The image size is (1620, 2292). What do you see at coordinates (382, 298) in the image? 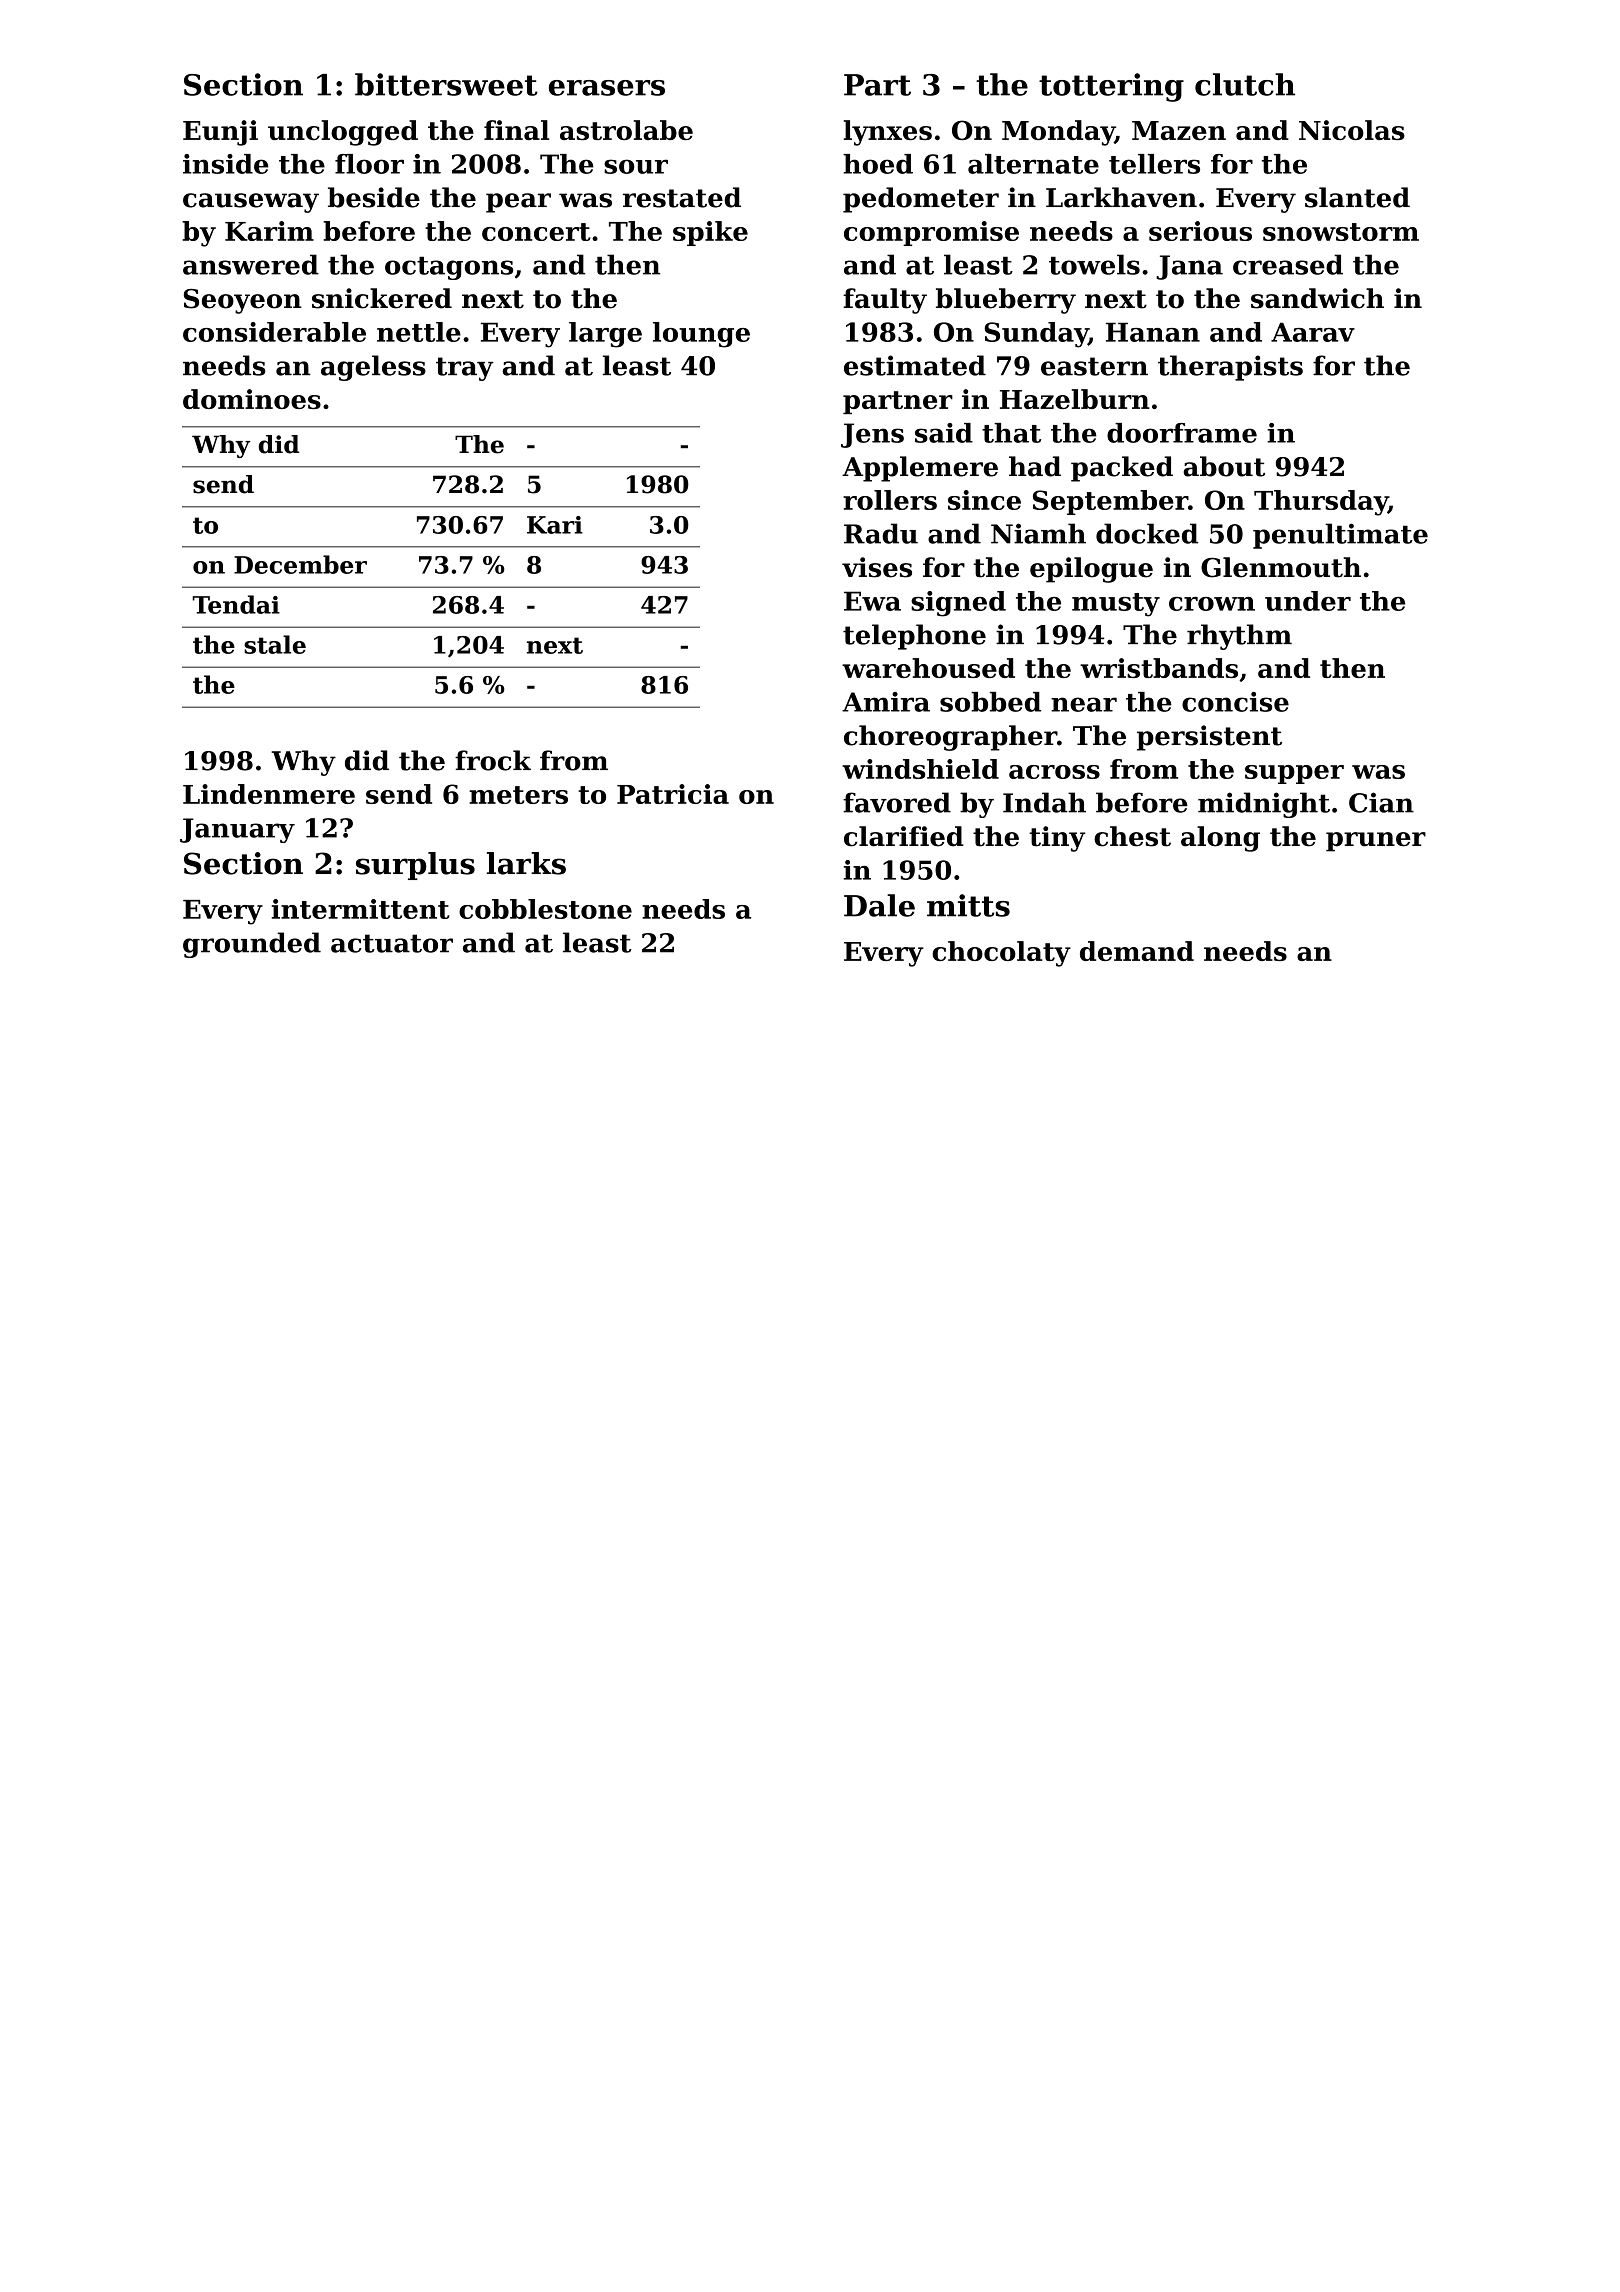
I see `snickered` at bounding box center [382, 298].
